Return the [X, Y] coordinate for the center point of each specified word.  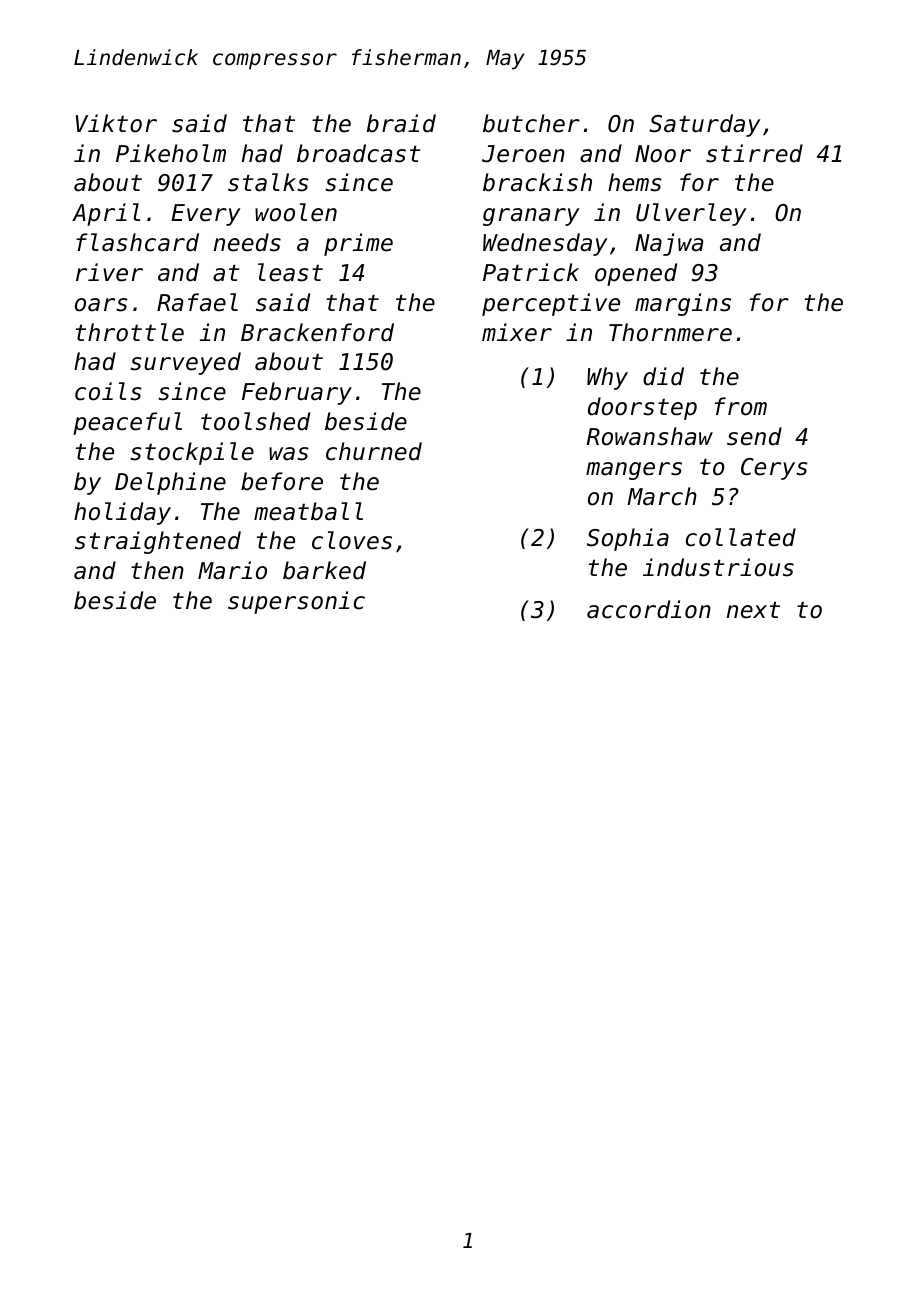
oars [101, 305]
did [663, 376]
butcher [531, 123]
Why [607, 378]
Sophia [628, 539]
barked [324, 570]
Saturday [705, 125]
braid [401, 123]
